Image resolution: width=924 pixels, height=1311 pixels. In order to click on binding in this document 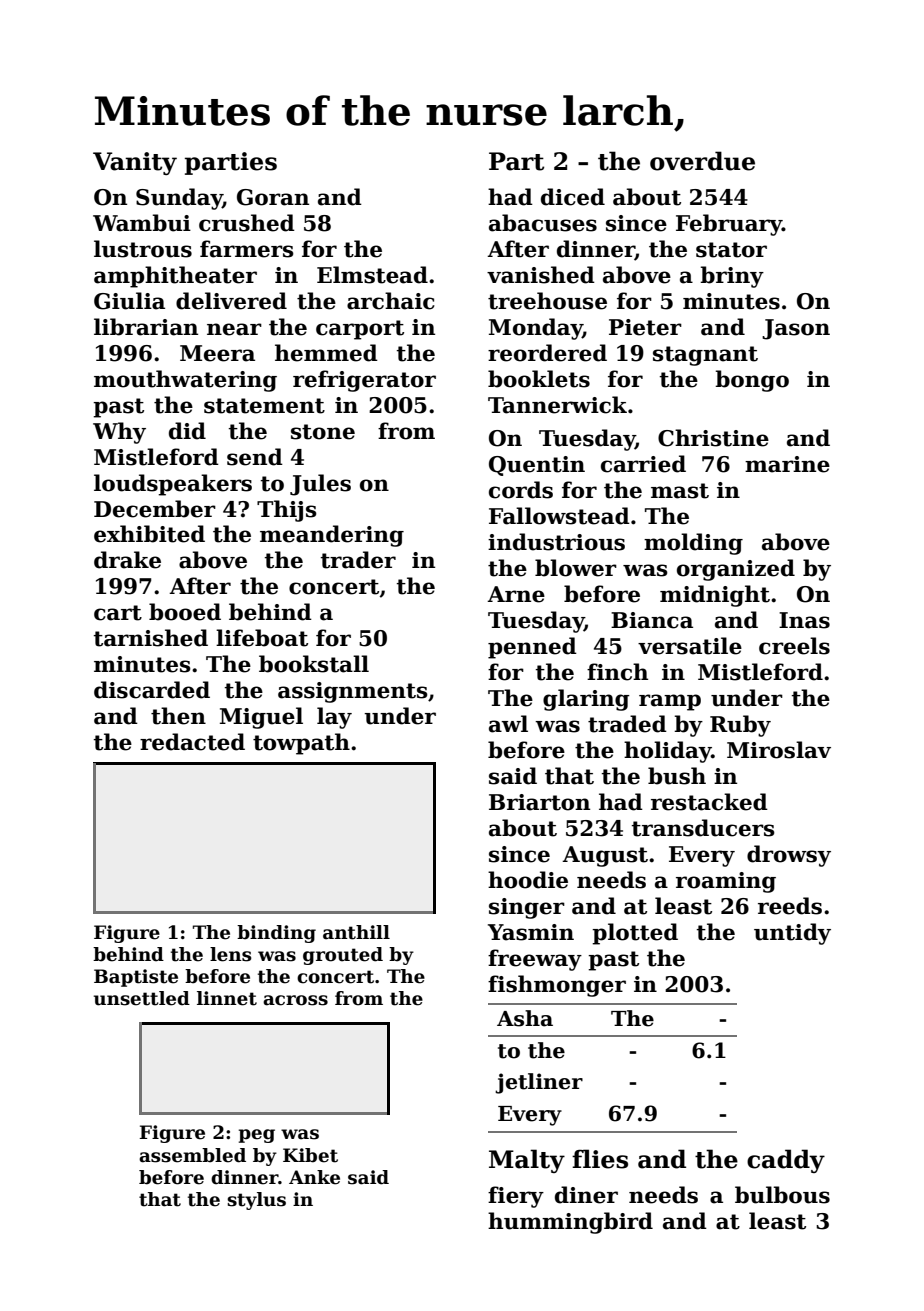, I will do `click(276, 934)`.
